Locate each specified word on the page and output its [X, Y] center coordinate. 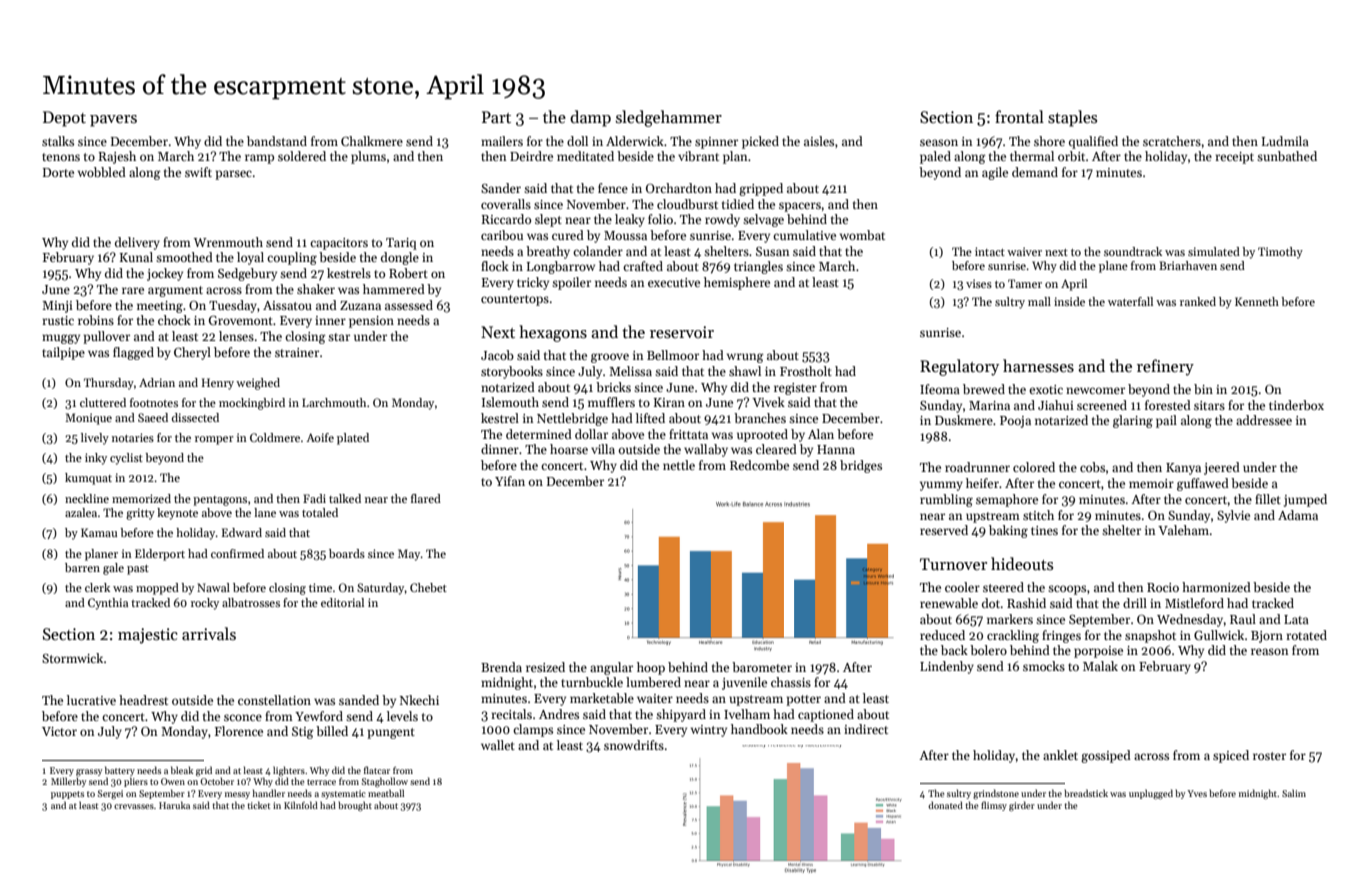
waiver [1024, 251]
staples [1072, 118]
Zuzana [360, 305]
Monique [88, 419]
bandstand [277, 141]
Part [496, 117]
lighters [289, 771]
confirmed [237, 553]
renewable [949, 603]
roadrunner [977, 467]
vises [979, 283]
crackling [1013, 636]
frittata [688, 434]
